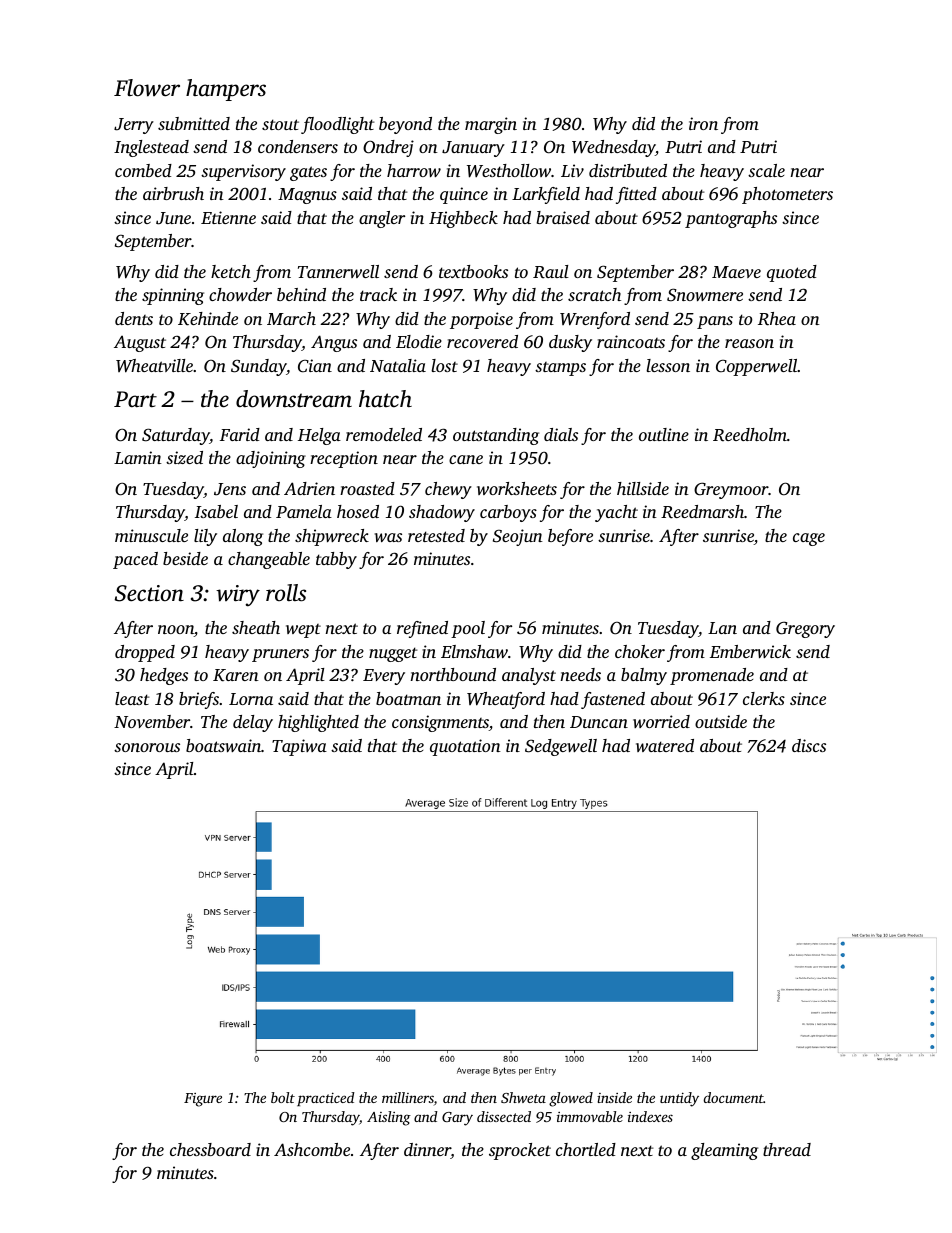  I want to click on Tapiwa, so click(299, 747).
